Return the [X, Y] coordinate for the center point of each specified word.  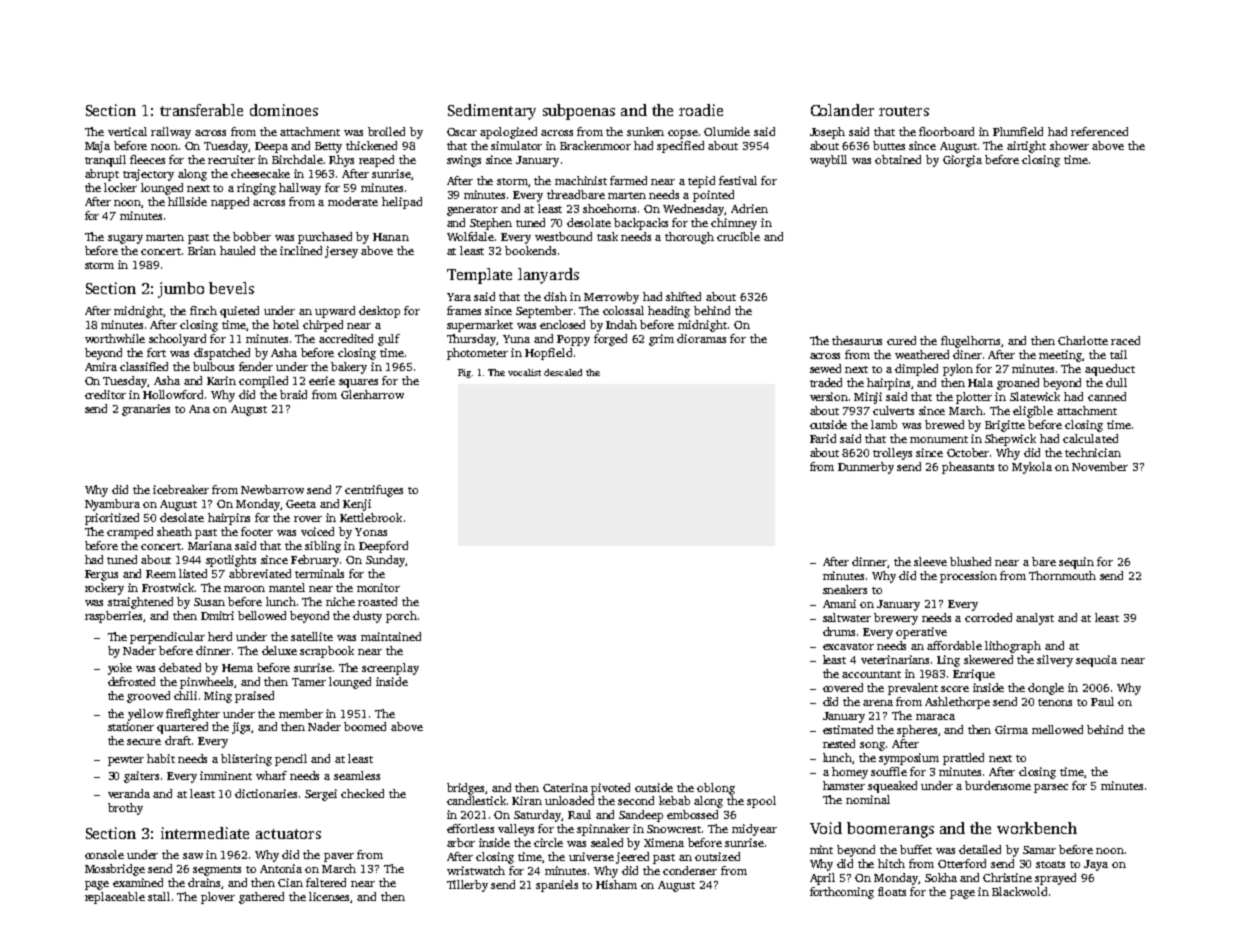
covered [843, 687]
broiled [386, 131]
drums [839, 631]
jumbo [181, 290]
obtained [898, 159]
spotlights [231, 561]
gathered [261, 898]
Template [479, 276]
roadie [701, 110]
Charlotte [1083, 340]
